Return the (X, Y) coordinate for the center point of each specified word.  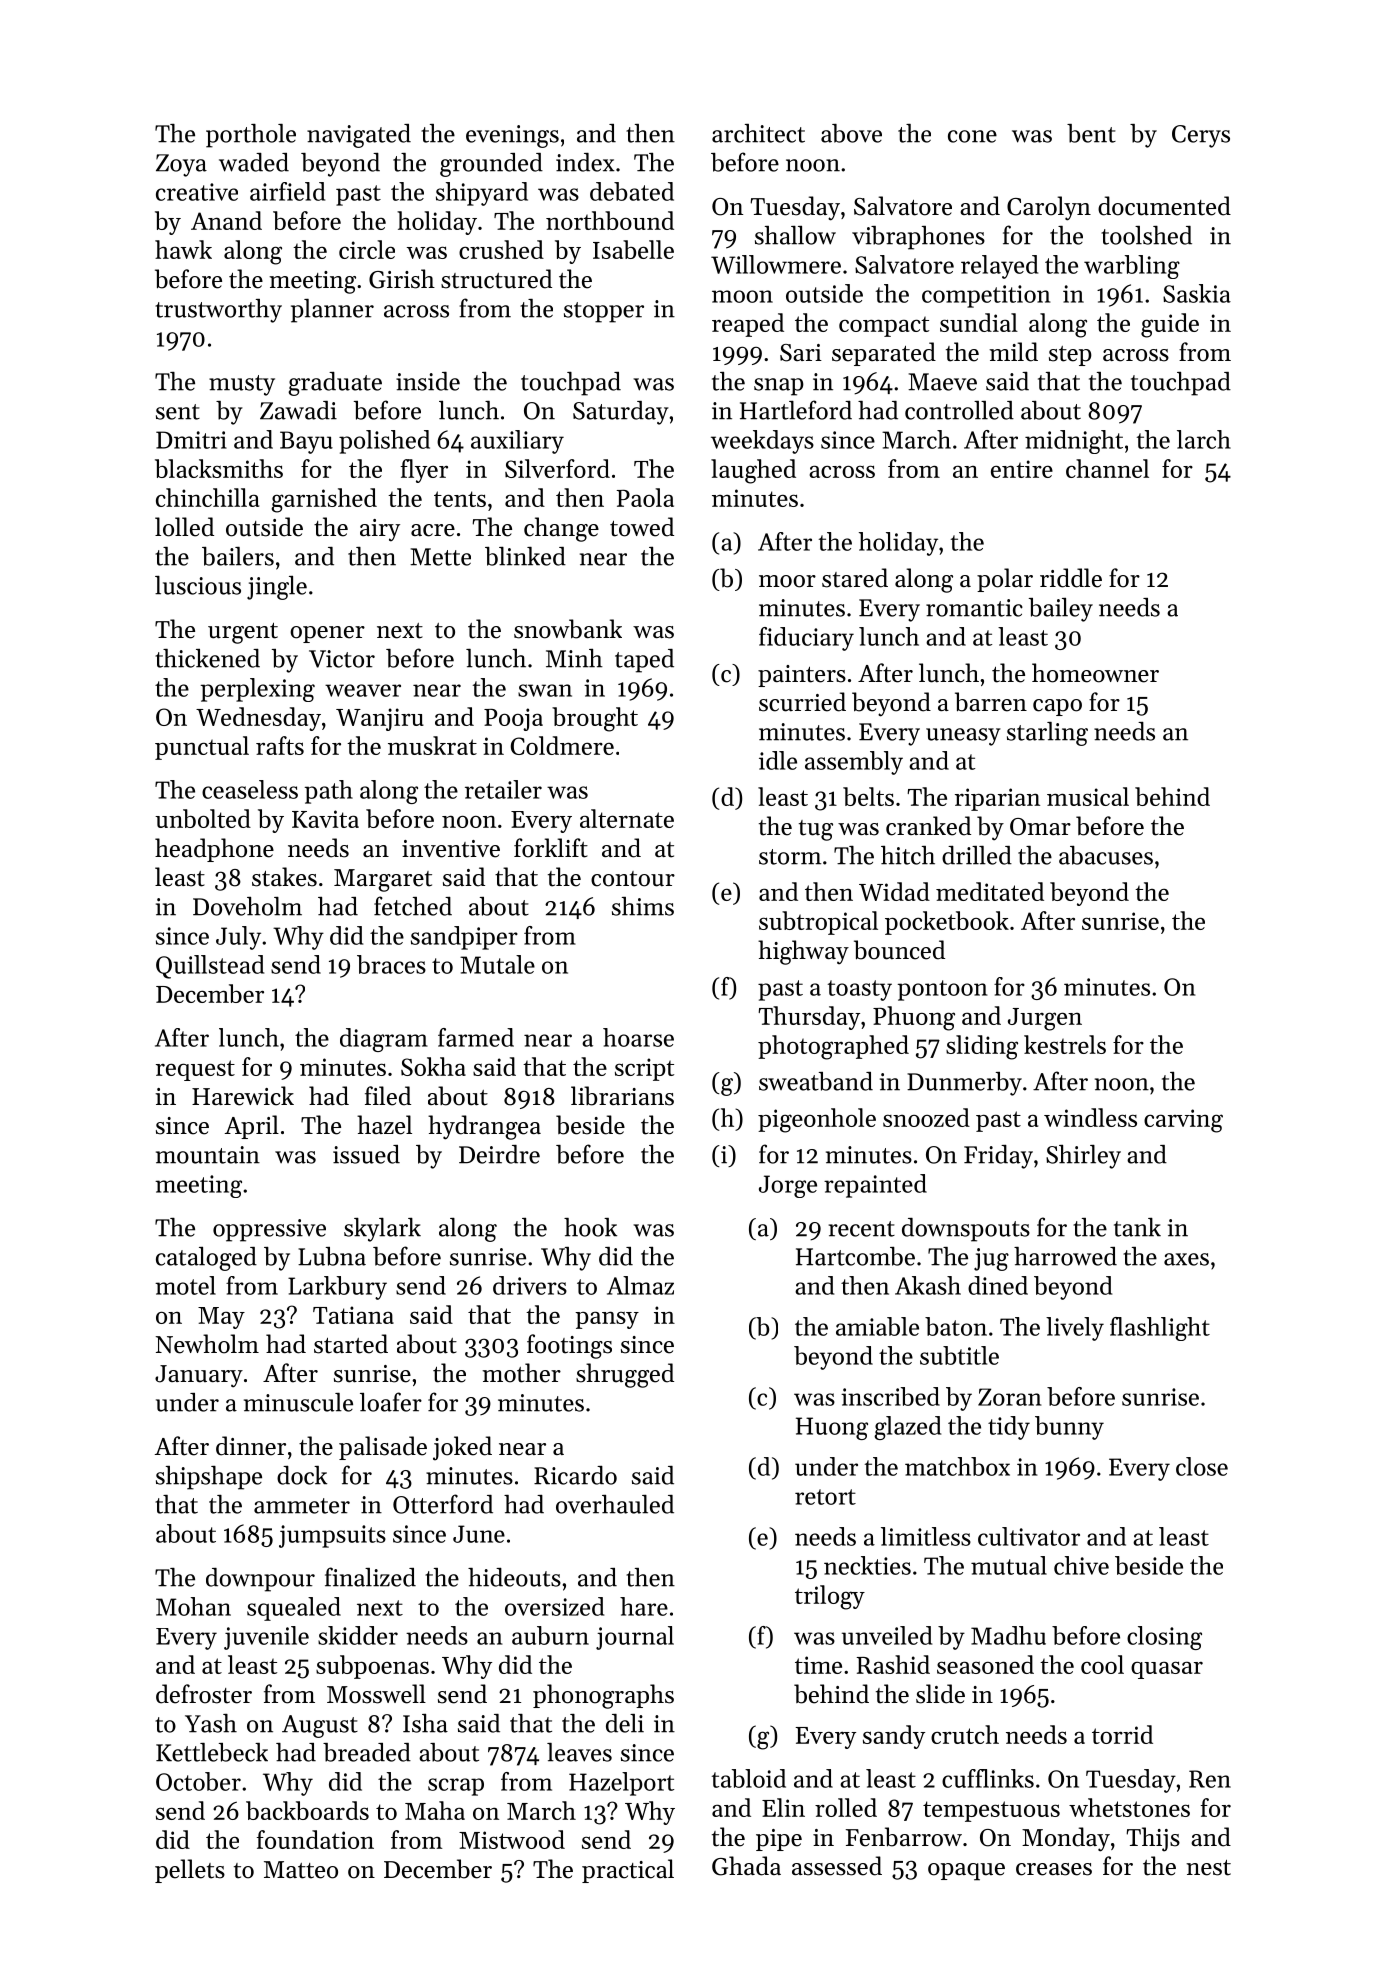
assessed (837, 1866)
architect (758, 133)
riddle (1071, 578)
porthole (251, 136)
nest (1208, 1868)
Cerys (1201, 136)
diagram (384, 1040)
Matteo (301, 1870)
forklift (551, 848)
